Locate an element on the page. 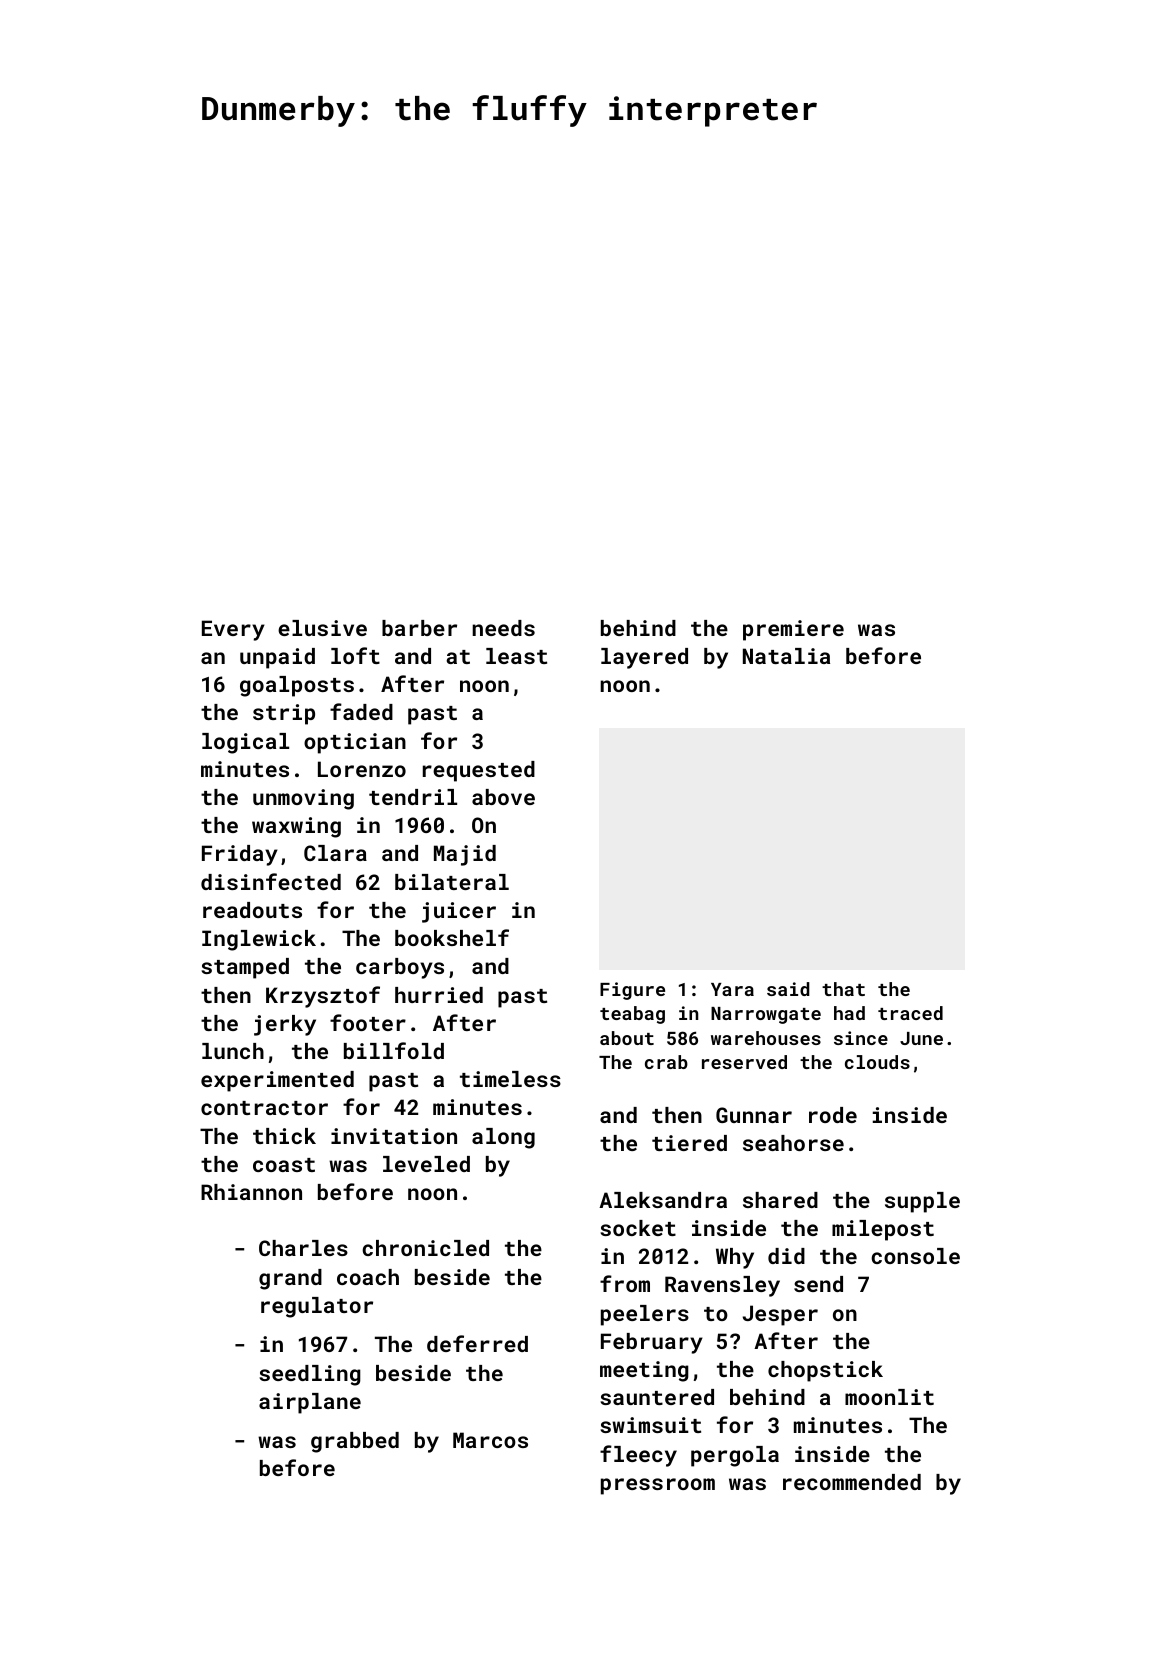 The image size is (1165, 1654). grabbed is located at coordinates (355, 1442).
